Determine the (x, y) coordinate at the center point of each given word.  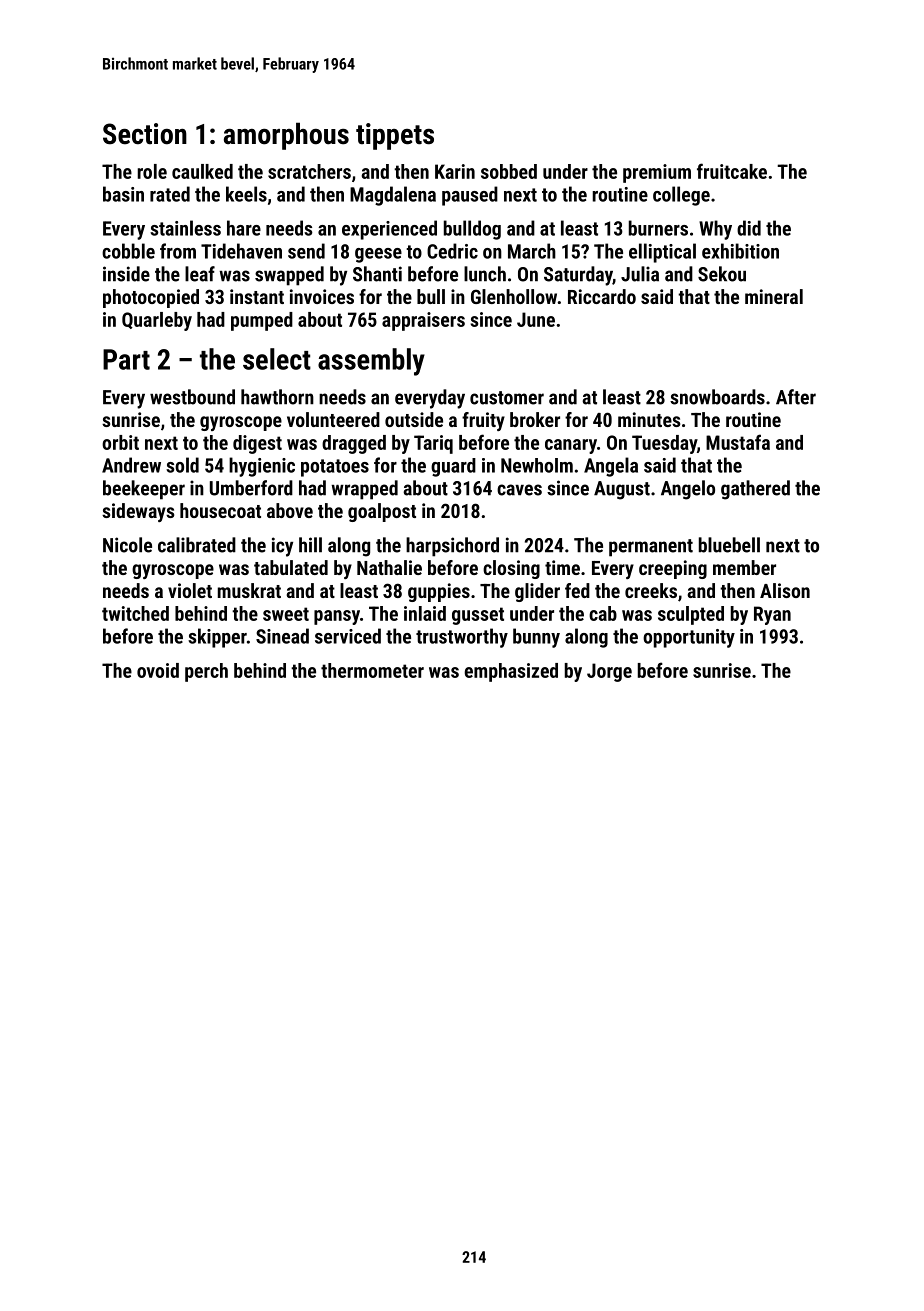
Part (126, 359)
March (532, 251)
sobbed (509, 171)
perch (206, 672)
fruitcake (732, 171)
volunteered (333, 419)
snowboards (717, 397)
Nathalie (389, 567)
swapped (289, 276)
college (681, 196)
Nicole (127, 545)
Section (145, 134)
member (744, 567)
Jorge (609, 672)
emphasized (511, 672)
